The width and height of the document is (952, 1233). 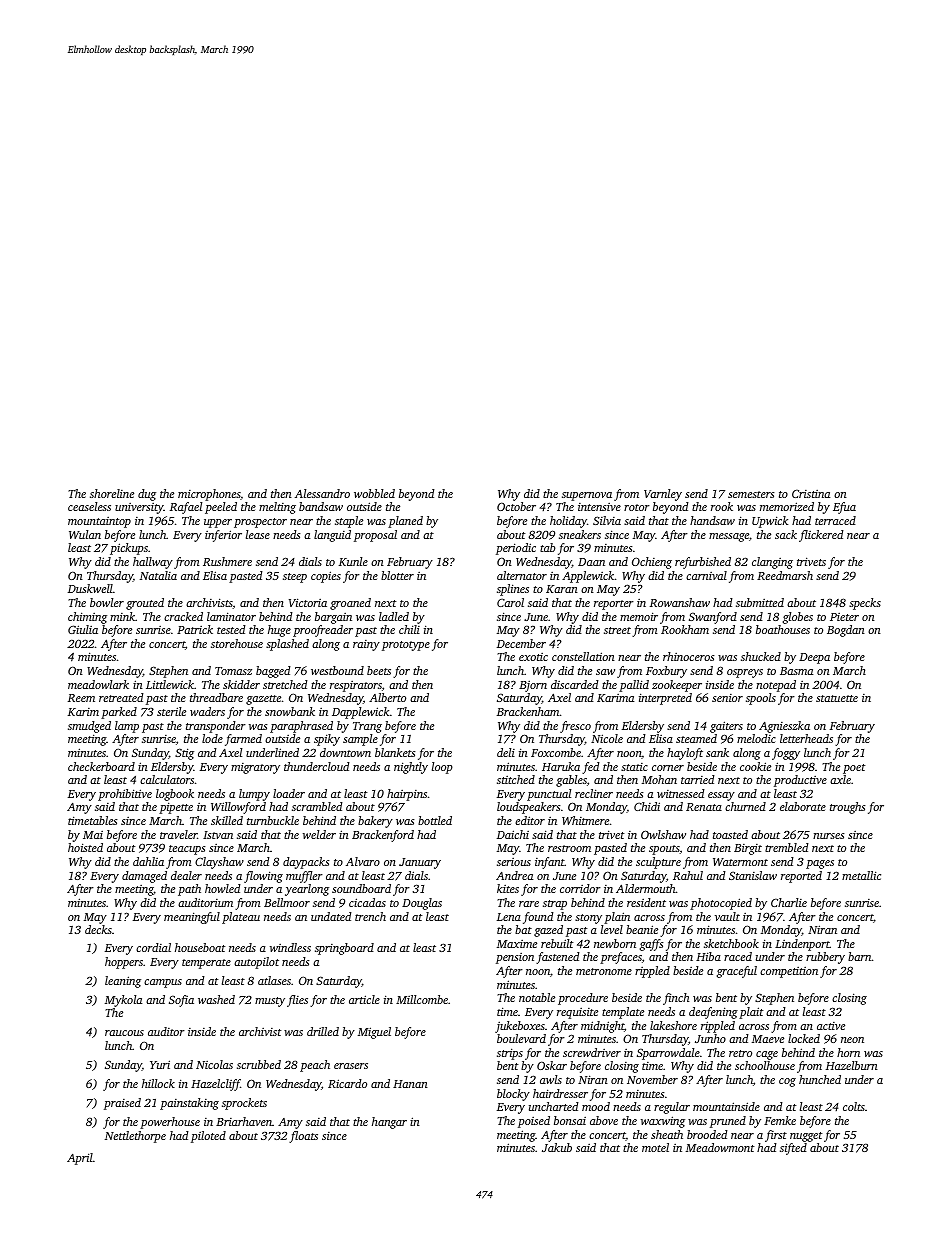 What do you see at coordinates (374, 493) in the document?
I see `wobbled` at bounding box center [374, 493].
